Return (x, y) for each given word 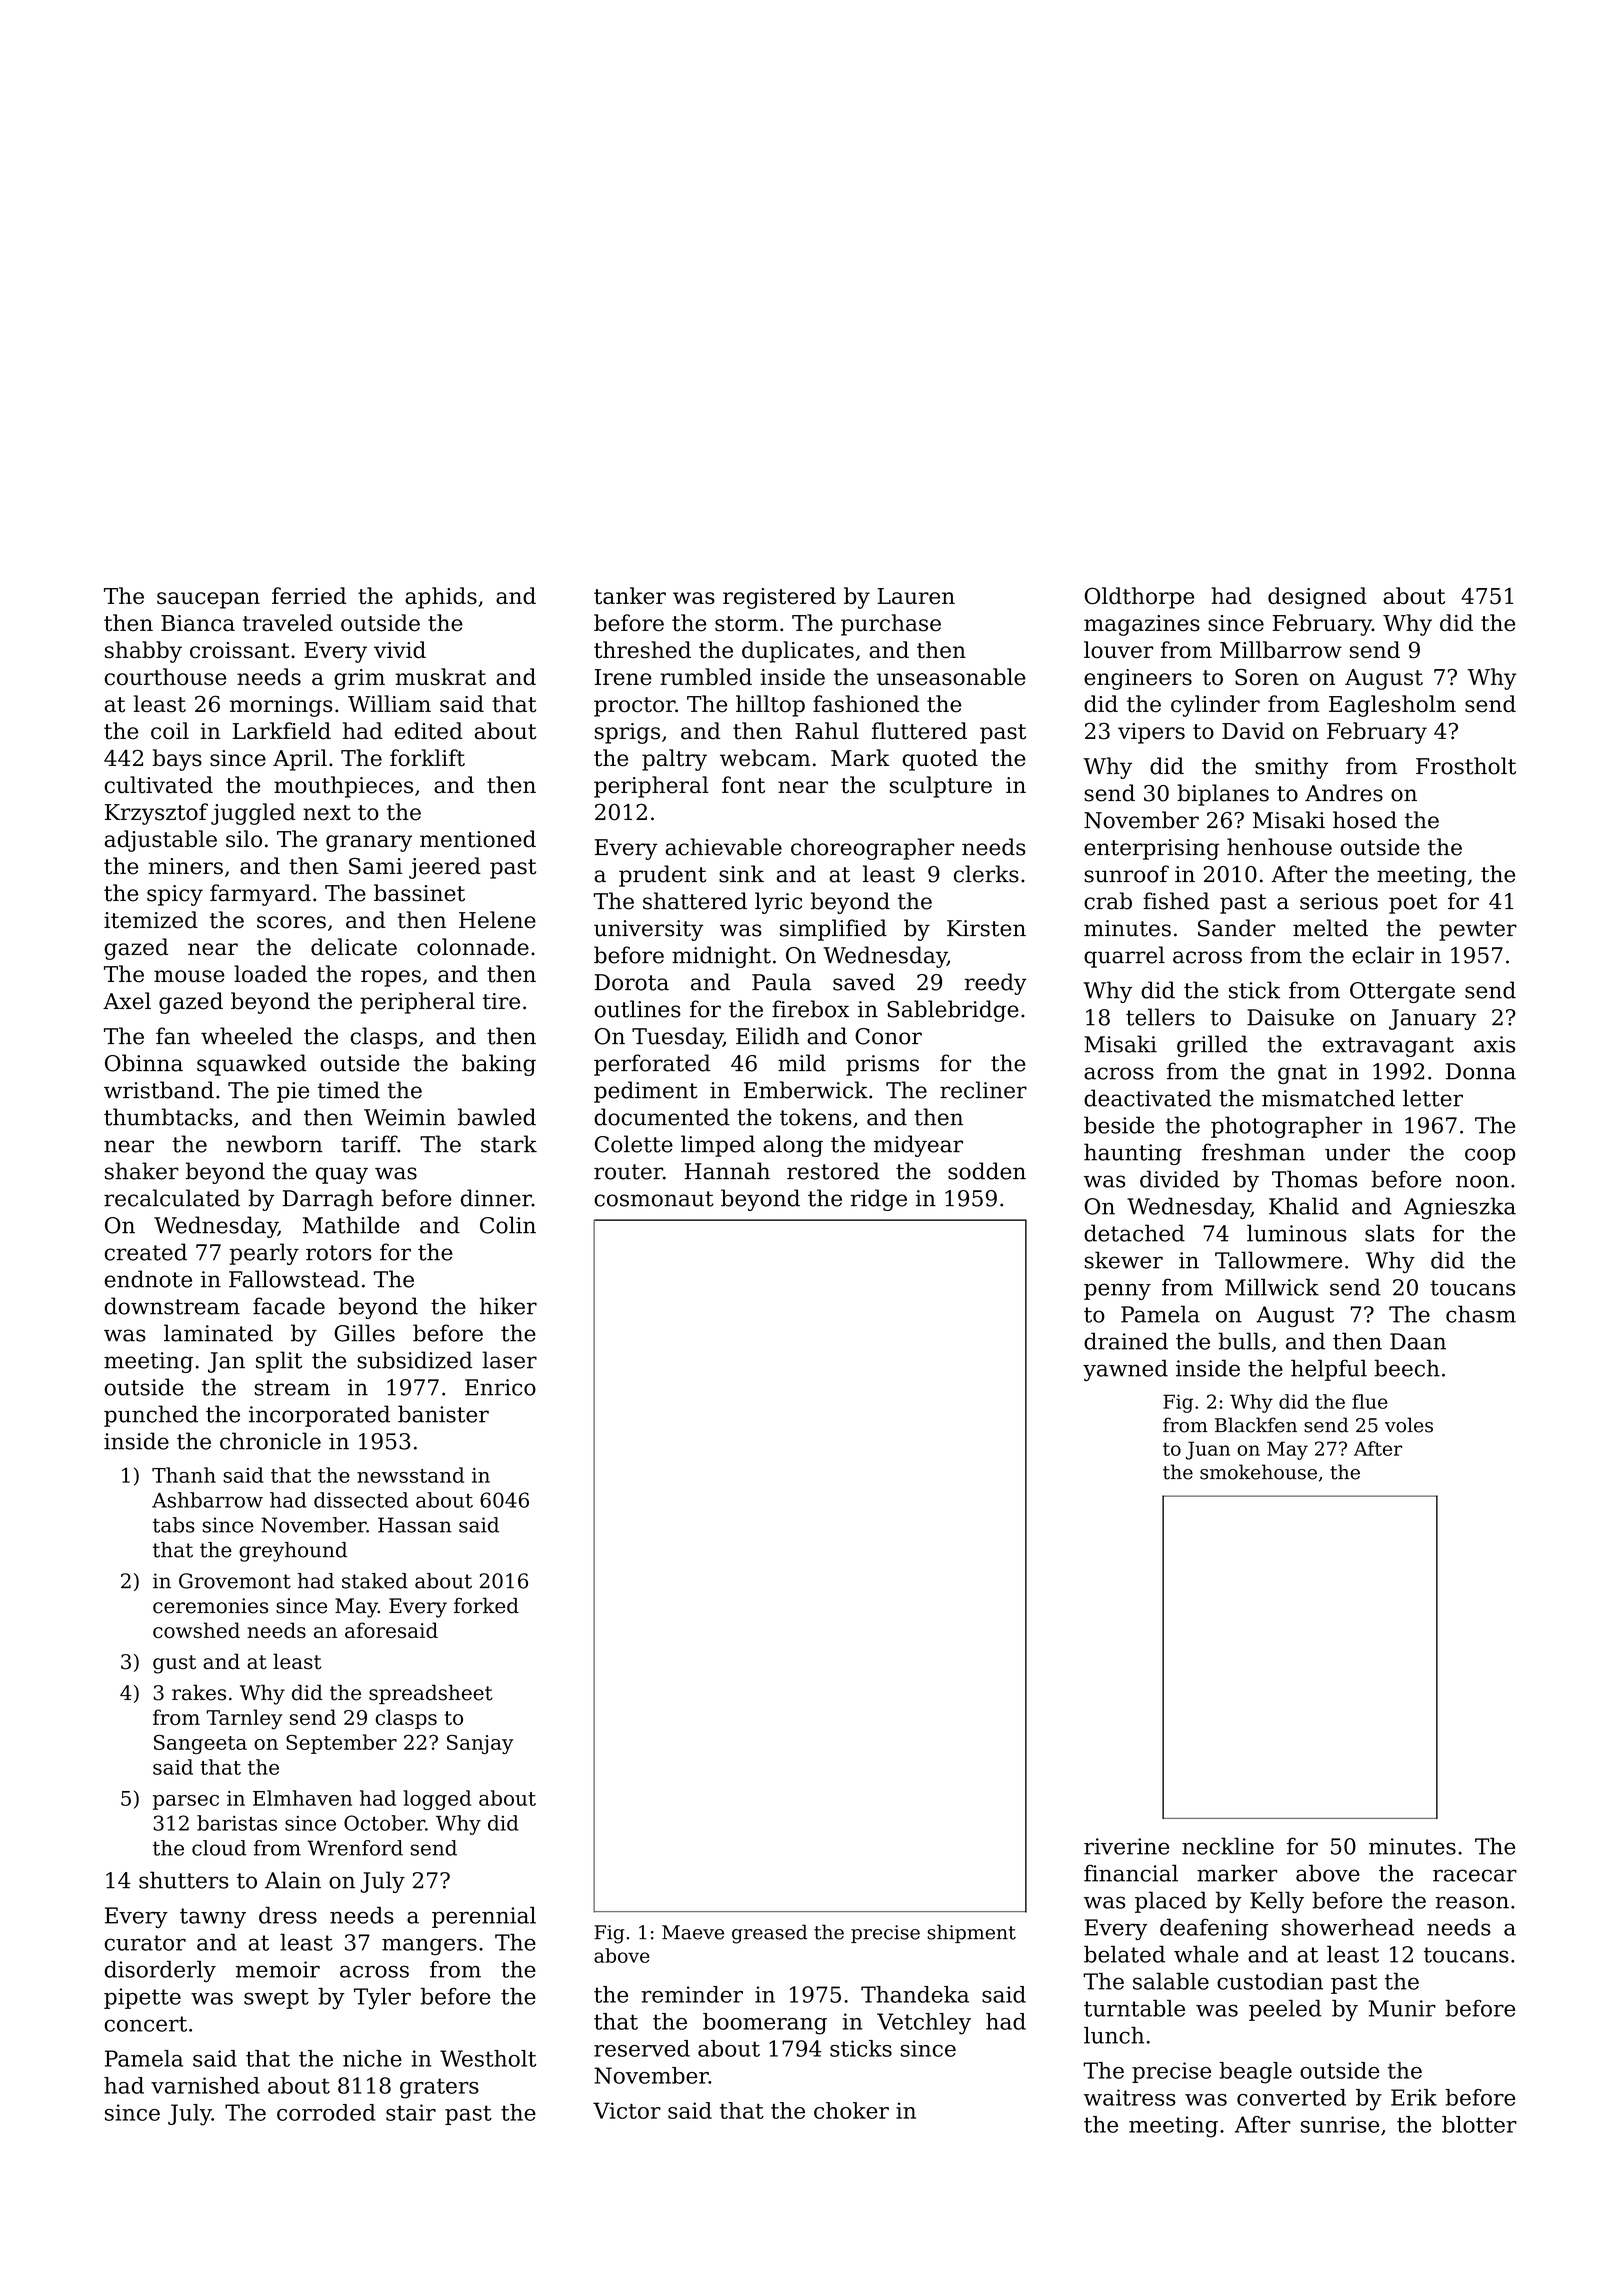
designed (1317, 598)
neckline (1228, 1846)
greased (769, 1934)
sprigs (627, 733)
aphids (441, 598)
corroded (326, 2112)
